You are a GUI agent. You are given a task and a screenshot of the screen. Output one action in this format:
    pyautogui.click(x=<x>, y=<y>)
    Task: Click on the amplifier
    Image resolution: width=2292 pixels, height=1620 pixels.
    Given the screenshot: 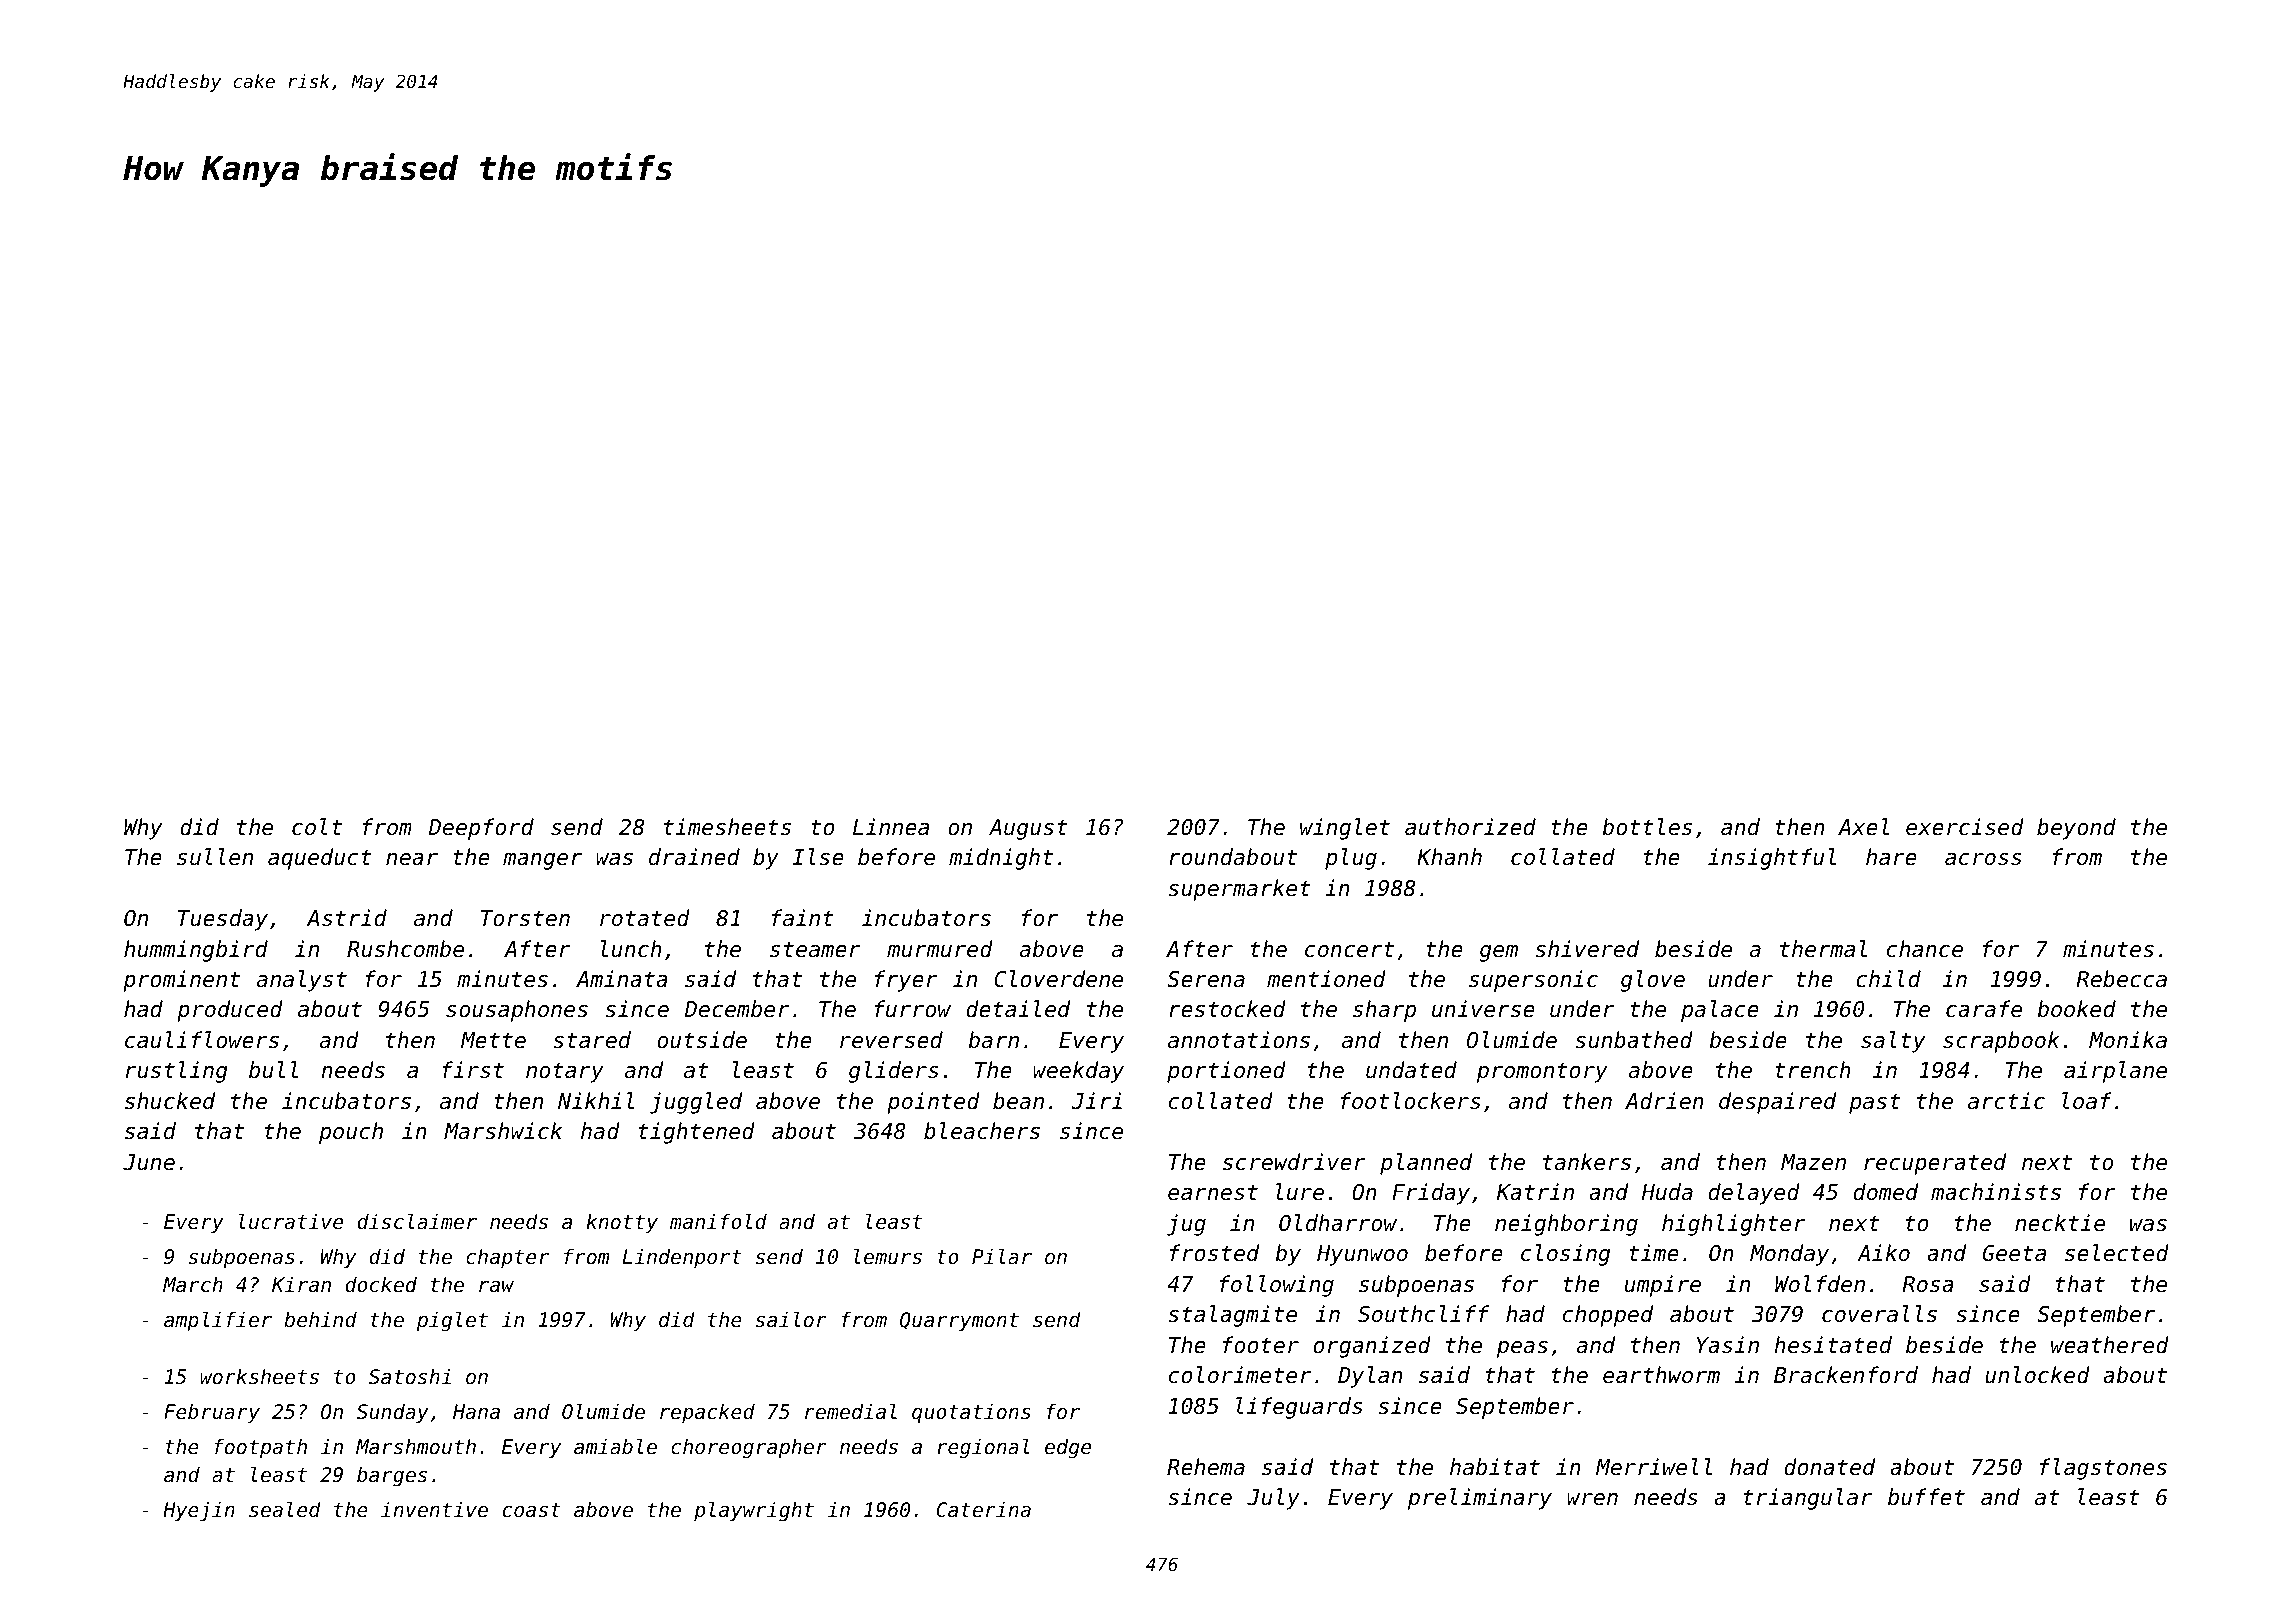 What is the action you would take?
    pyautogui.click(x=218, y=1321)
